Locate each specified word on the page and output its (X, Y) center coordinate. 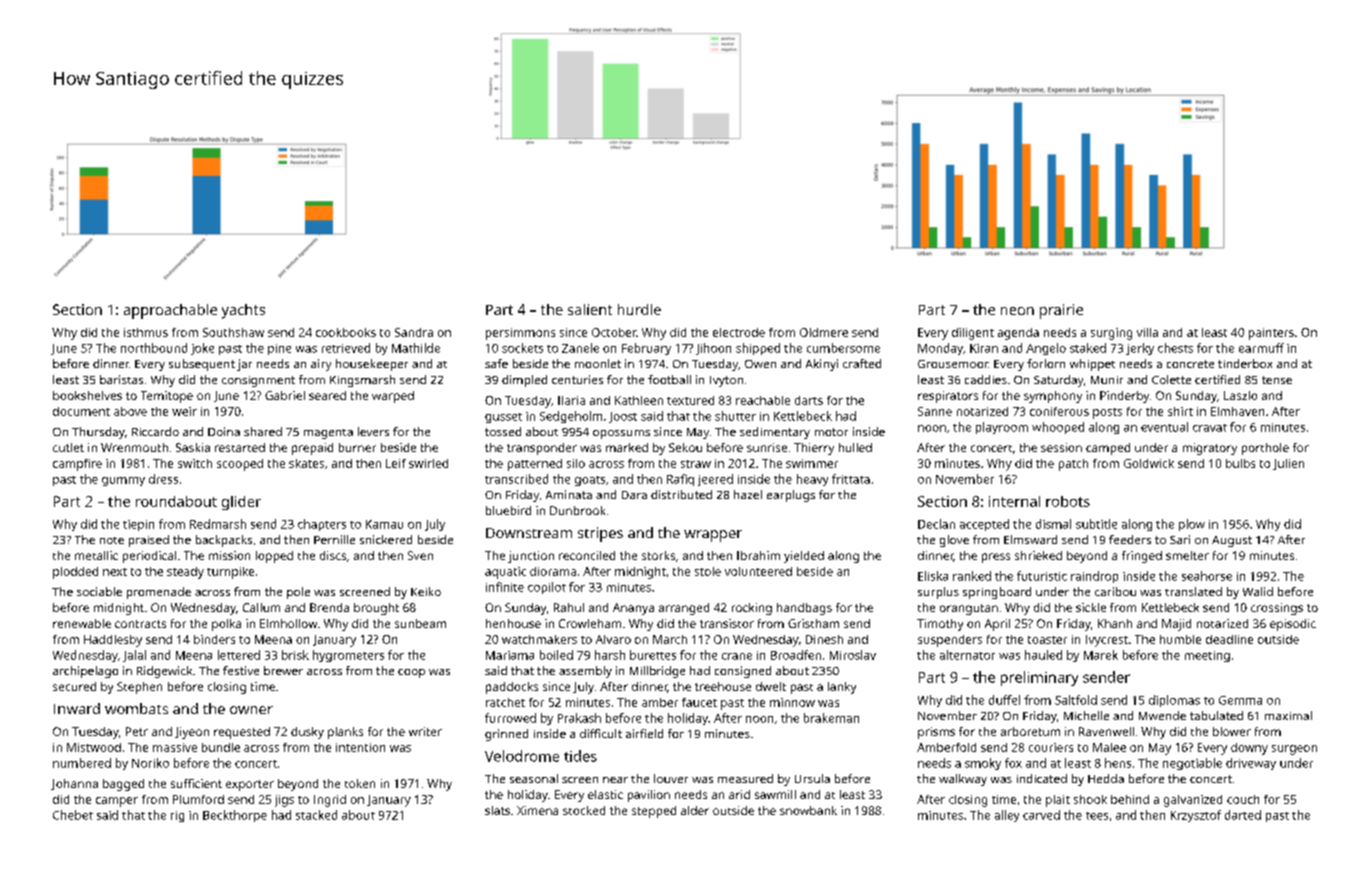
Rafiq (680, 480)
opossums (621, 434)
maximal (1288, 715)
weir (184, 411)
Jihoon (713, 349)
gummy (123, 481)
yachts (243, 311)
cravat (1210, 428)
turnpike (230, 573)
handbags (804, 609)
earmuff (1261, 348)
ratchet (505, 702)
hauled (1043, 655)
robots (1068, 501)
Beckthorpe (235, 816)
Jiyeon (192, 733)
